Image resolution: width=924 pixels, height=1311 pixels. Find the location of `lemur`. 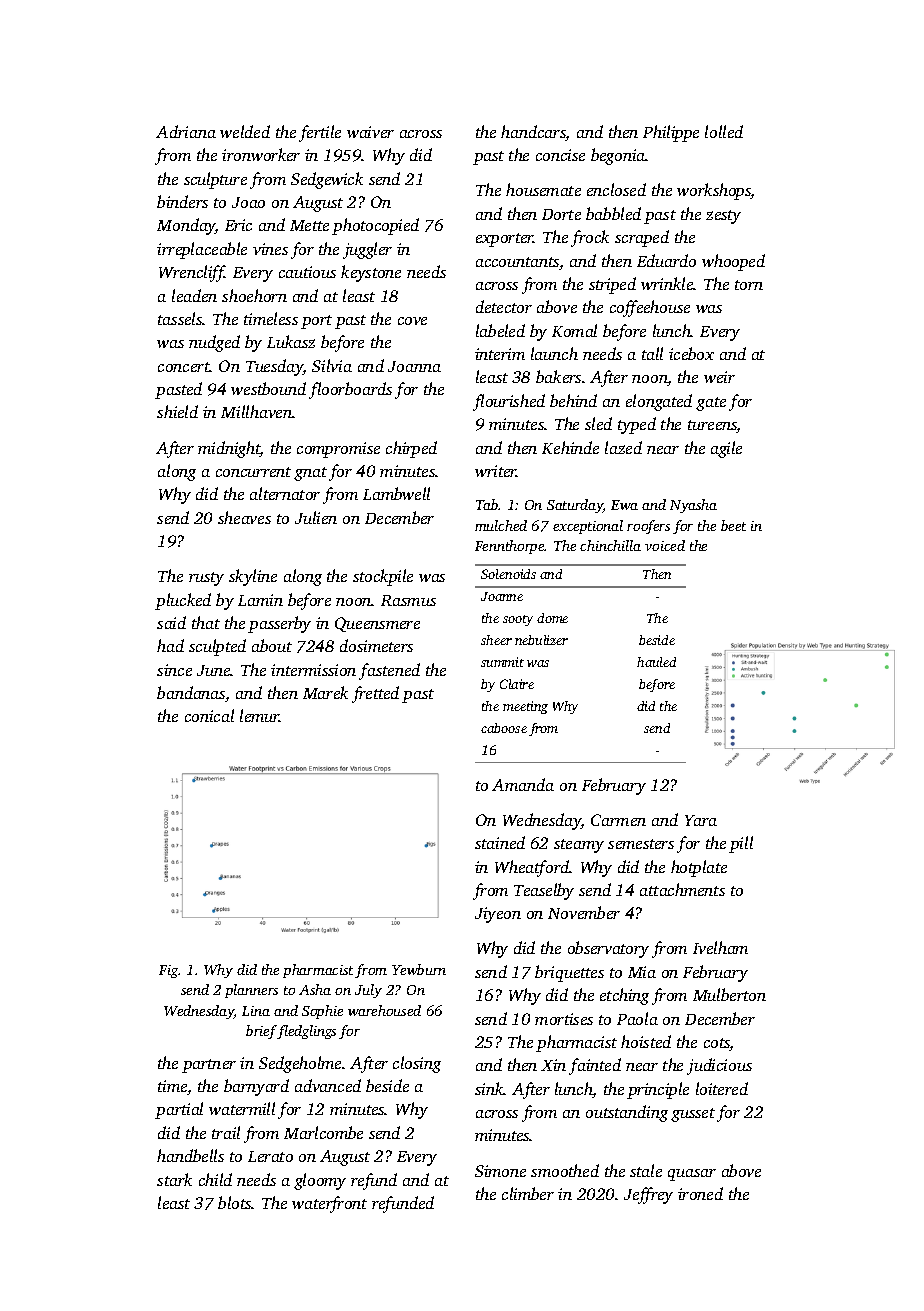

lemur is located at coordinates (260, 715).
